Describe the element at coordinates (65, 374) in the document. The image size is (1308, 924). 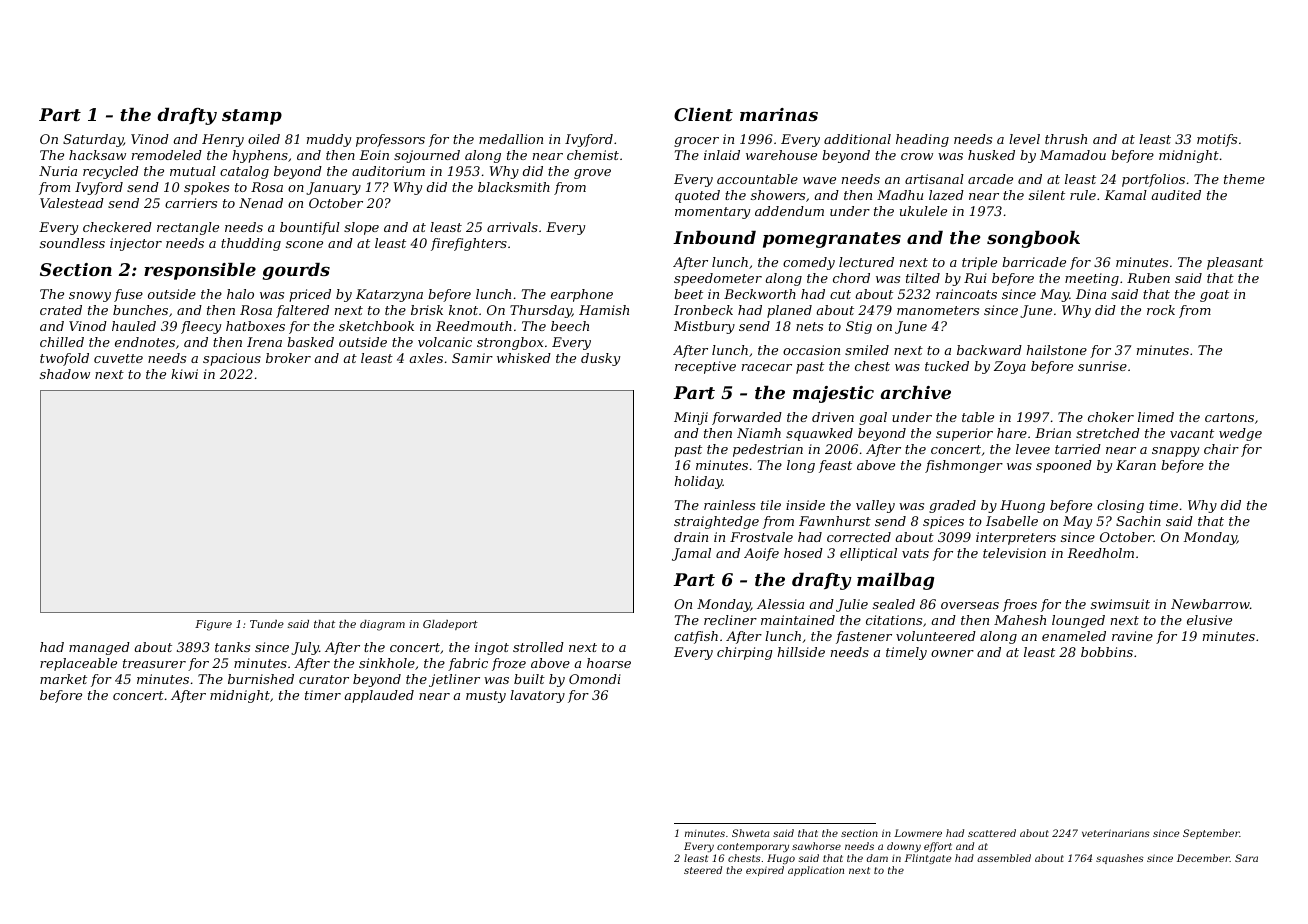
I see `shadow` at that location.
